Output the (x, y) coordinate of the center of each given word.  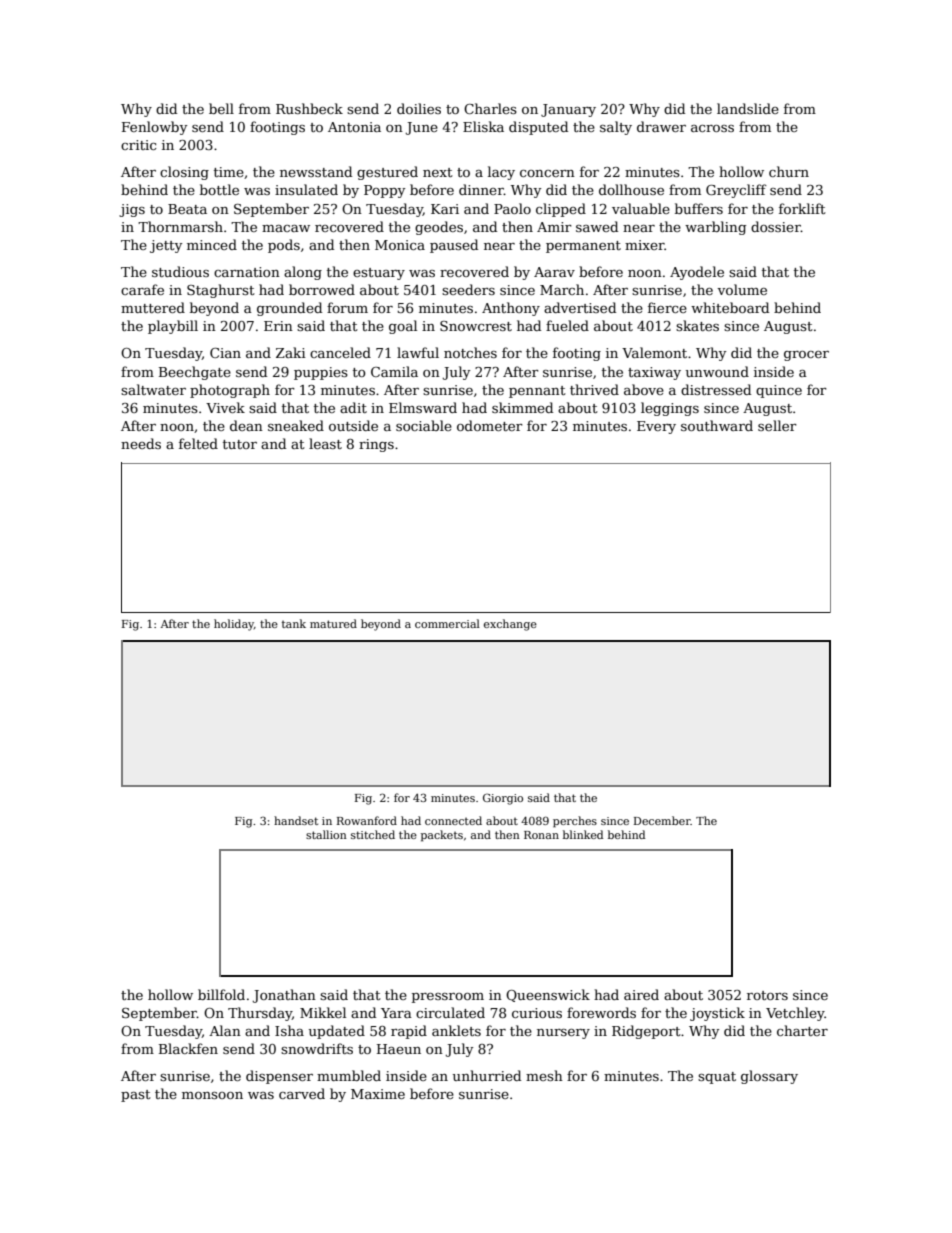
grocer (806, 356)
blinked (583, 834)
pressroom (448, 998)
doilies (419, 108)
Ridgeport (646, 1032)
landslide (748, 108)
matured (333, 623)
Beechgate (195, 373)
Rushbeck (309, 108)
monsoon (212, 1095)
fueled (567, 325)
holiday (234, 625)
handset (296, 820)
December (662, 820)
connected (453, 820)
